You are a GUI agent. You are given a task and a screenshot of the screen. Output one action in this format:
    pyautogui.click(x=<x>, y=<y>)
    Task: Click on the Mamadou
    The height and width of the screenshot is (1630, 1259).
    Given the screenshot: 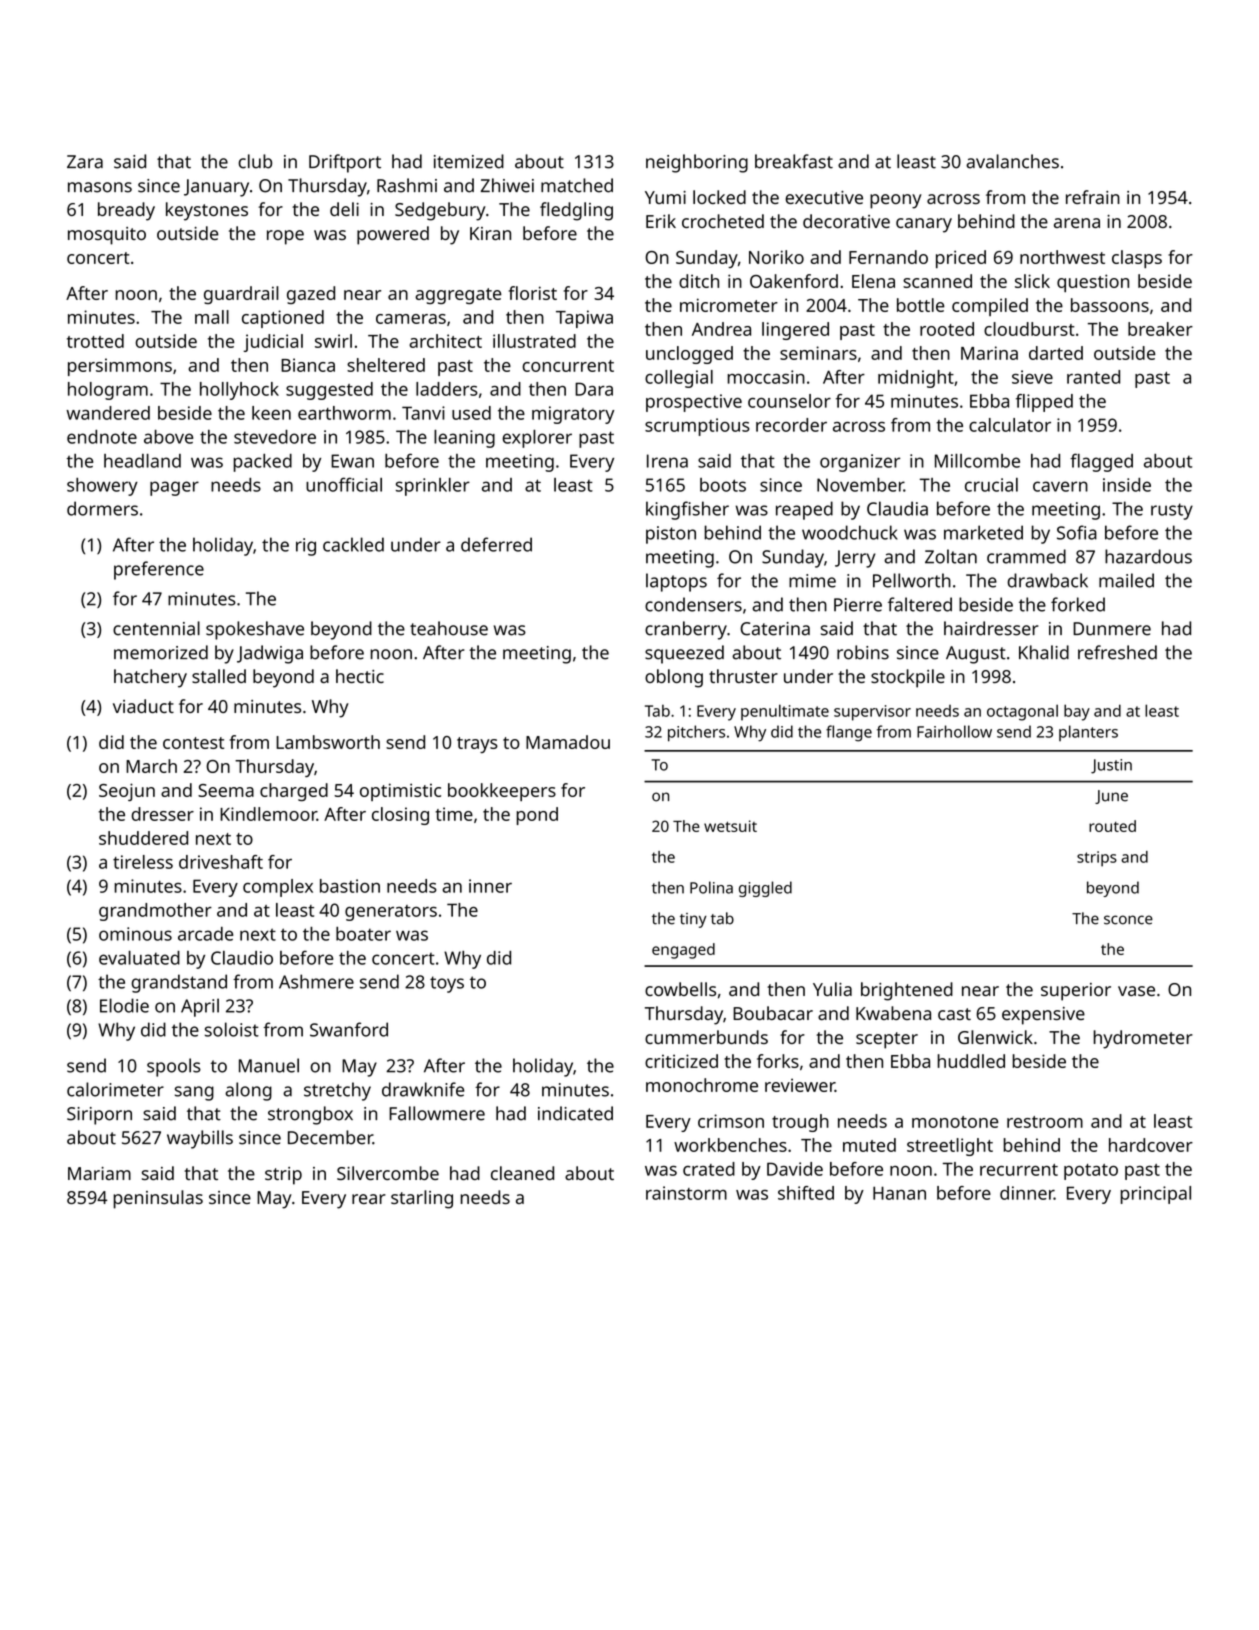 What is the action you would take?
    pyautogui.click(x=568, y=742)
